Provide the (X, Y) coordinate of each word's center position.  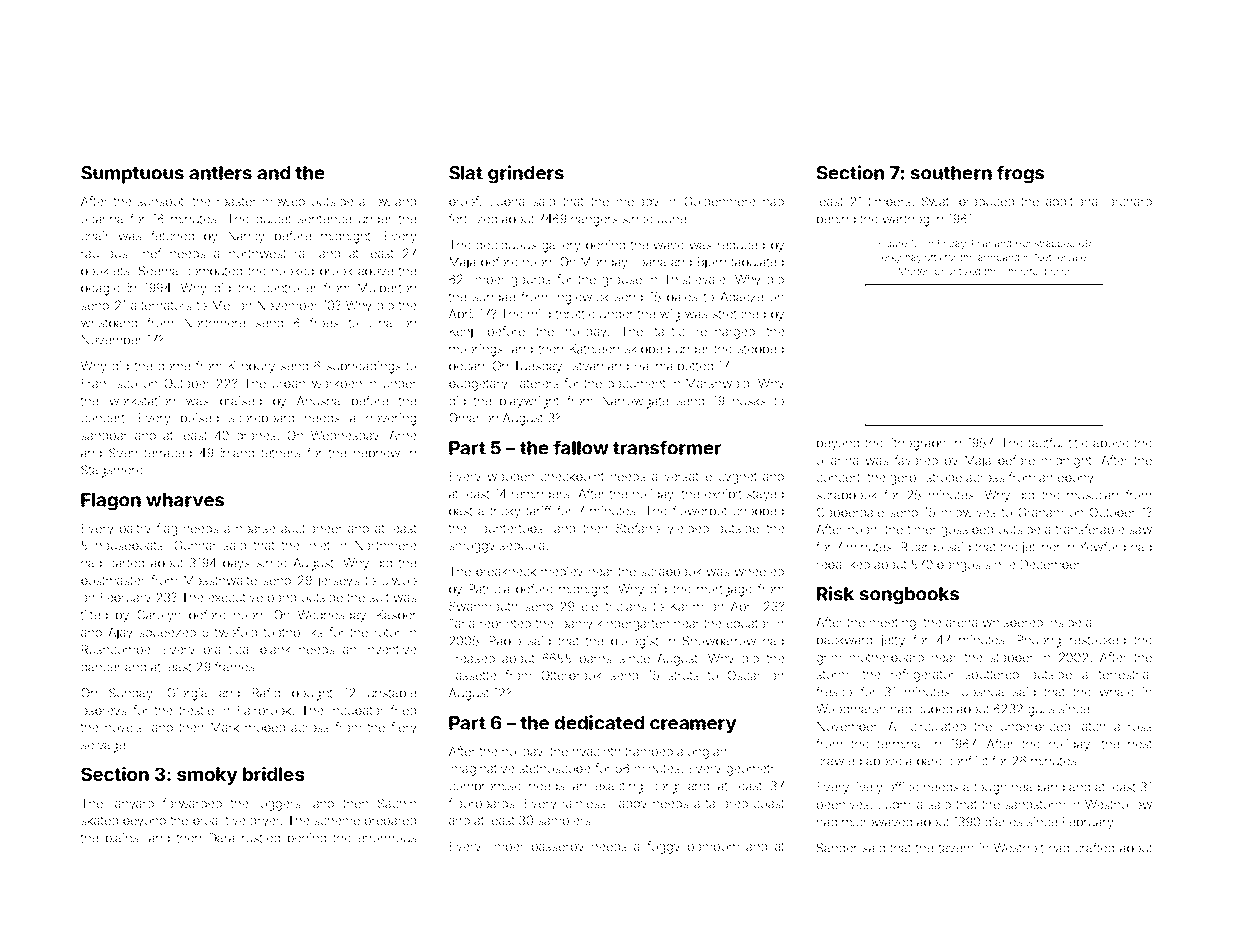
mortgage (724, 591)
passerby (558, 848)
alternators (161, 305)
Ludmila (900, 804)
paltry (135, 530)
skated (99, 820)
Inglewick (582, 298)
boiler (1057, 271)
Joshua (983, 692)
